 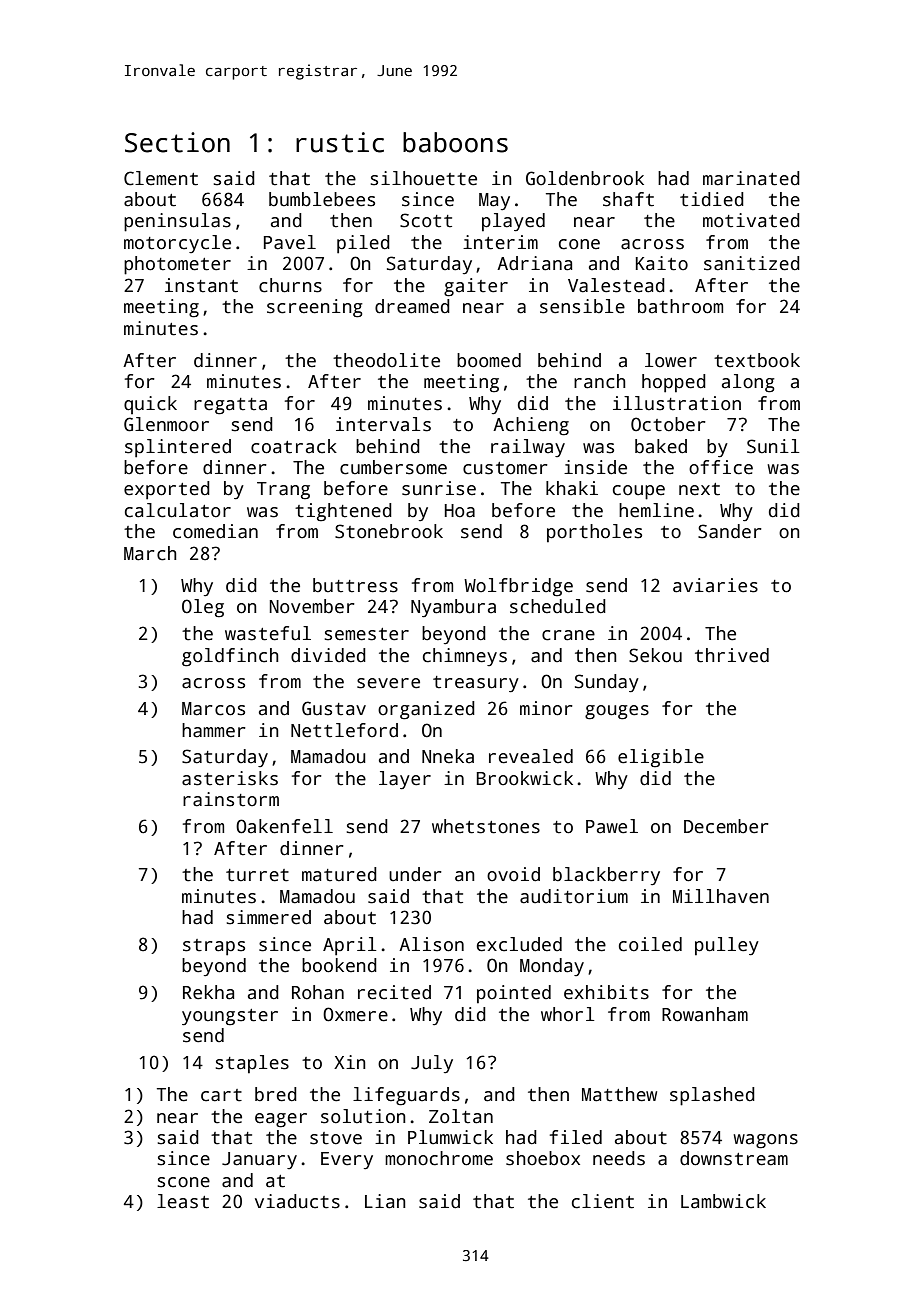 I want to click on instant, so click(x=201, y=285).
